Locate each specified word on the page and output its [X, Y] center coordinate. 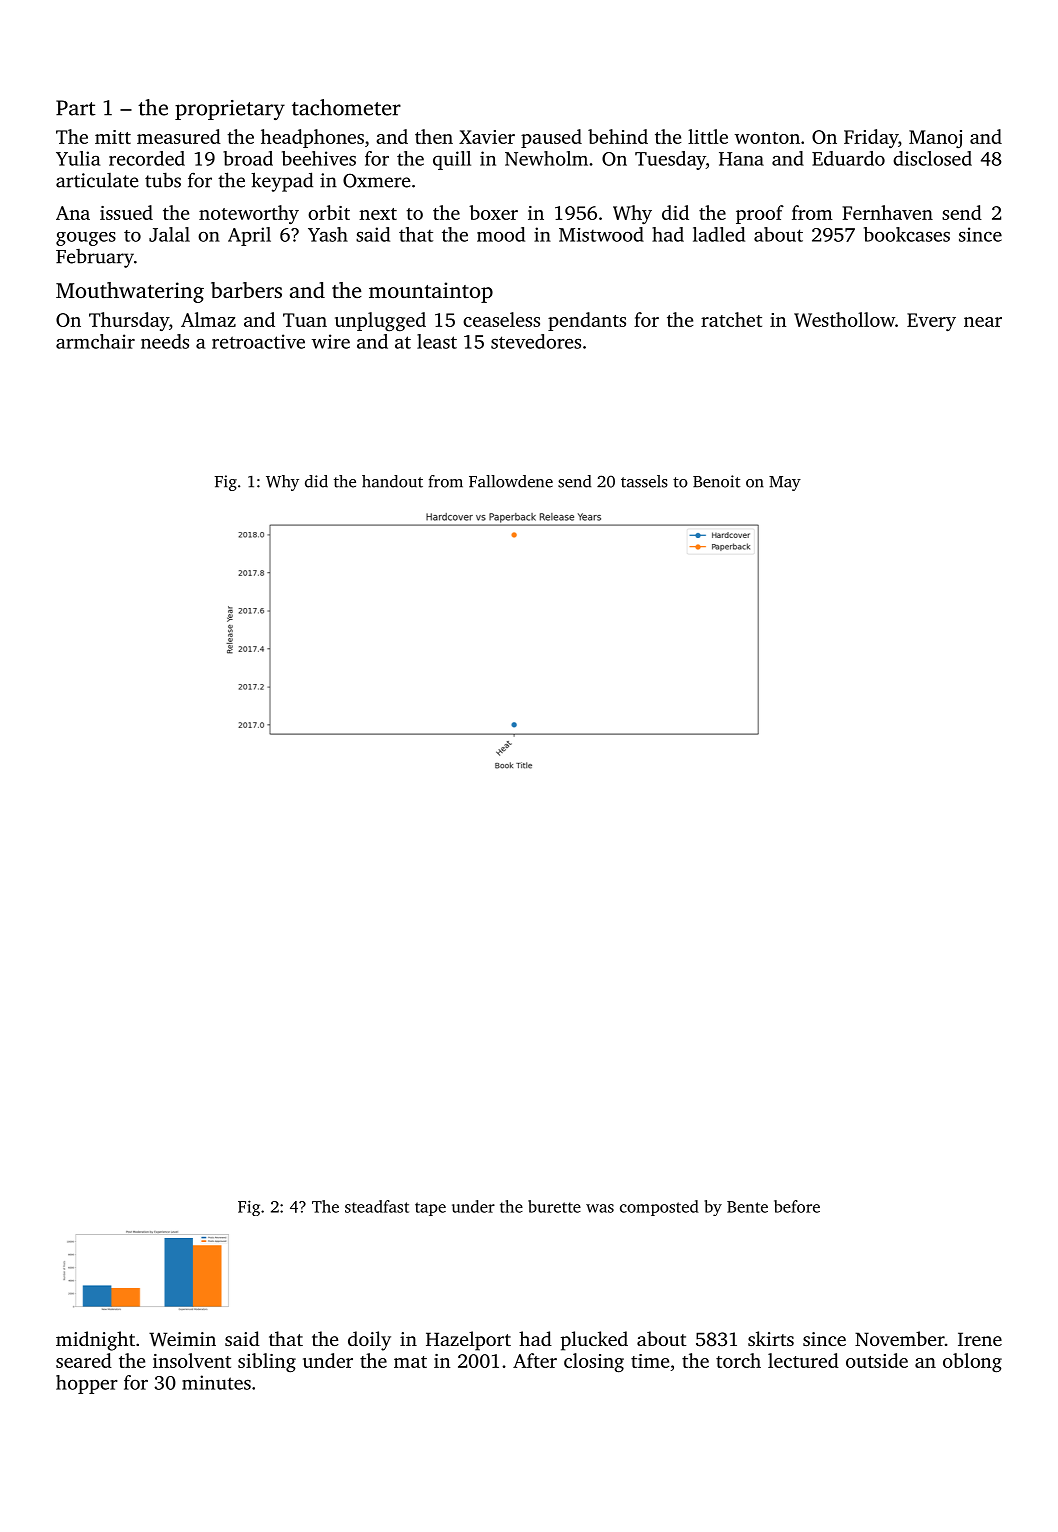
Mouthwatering [130, 292]
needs [165, 341]
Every [931, 322]
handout [392, 481]
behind [618, 136]
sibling [267, 1362]
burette [554, 1206]
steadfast [377, 1206]
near [983, 322]
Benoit [716, 481]
